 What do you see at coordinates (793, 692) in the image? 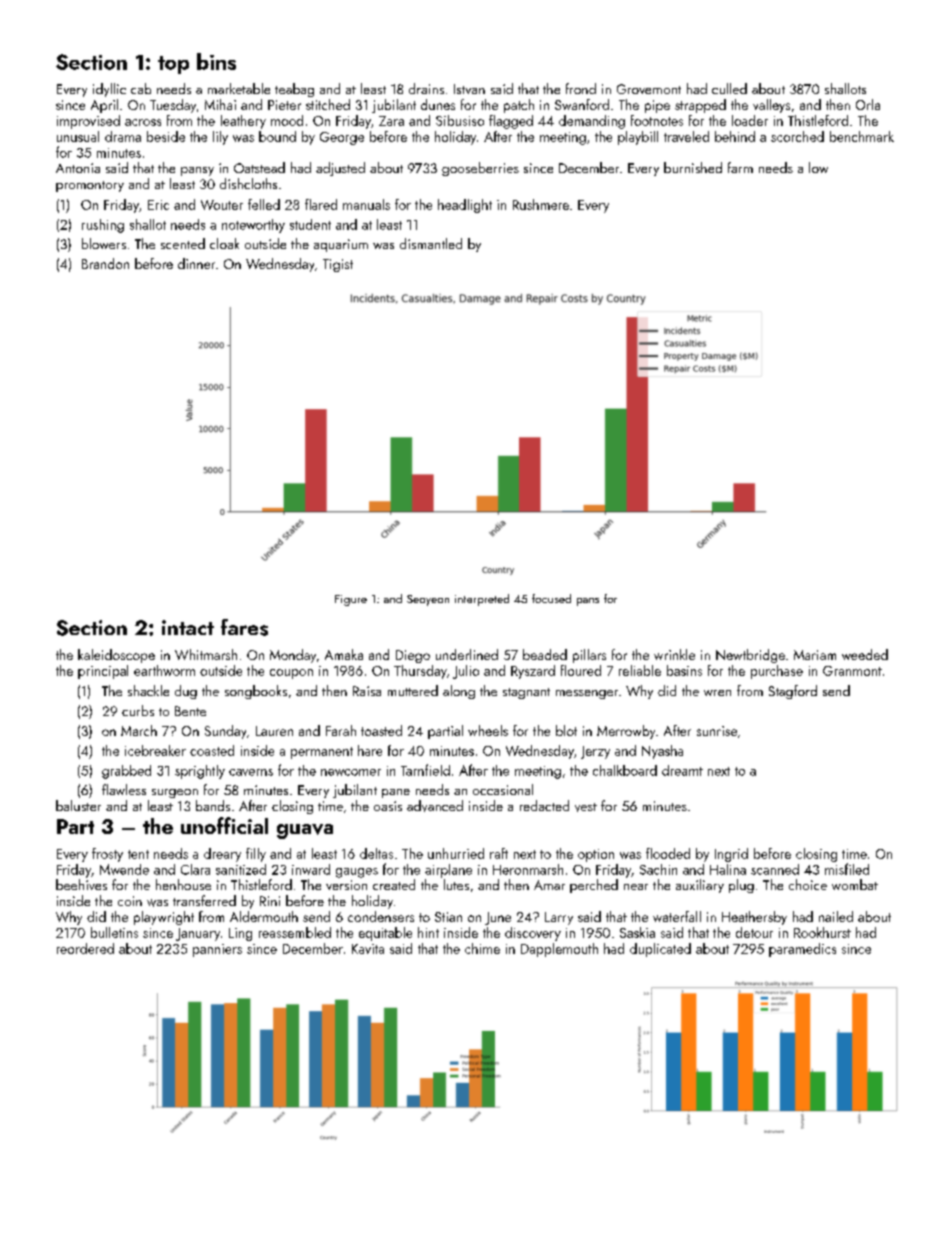
I see `Stagford` at bounding box center [793, 692].
